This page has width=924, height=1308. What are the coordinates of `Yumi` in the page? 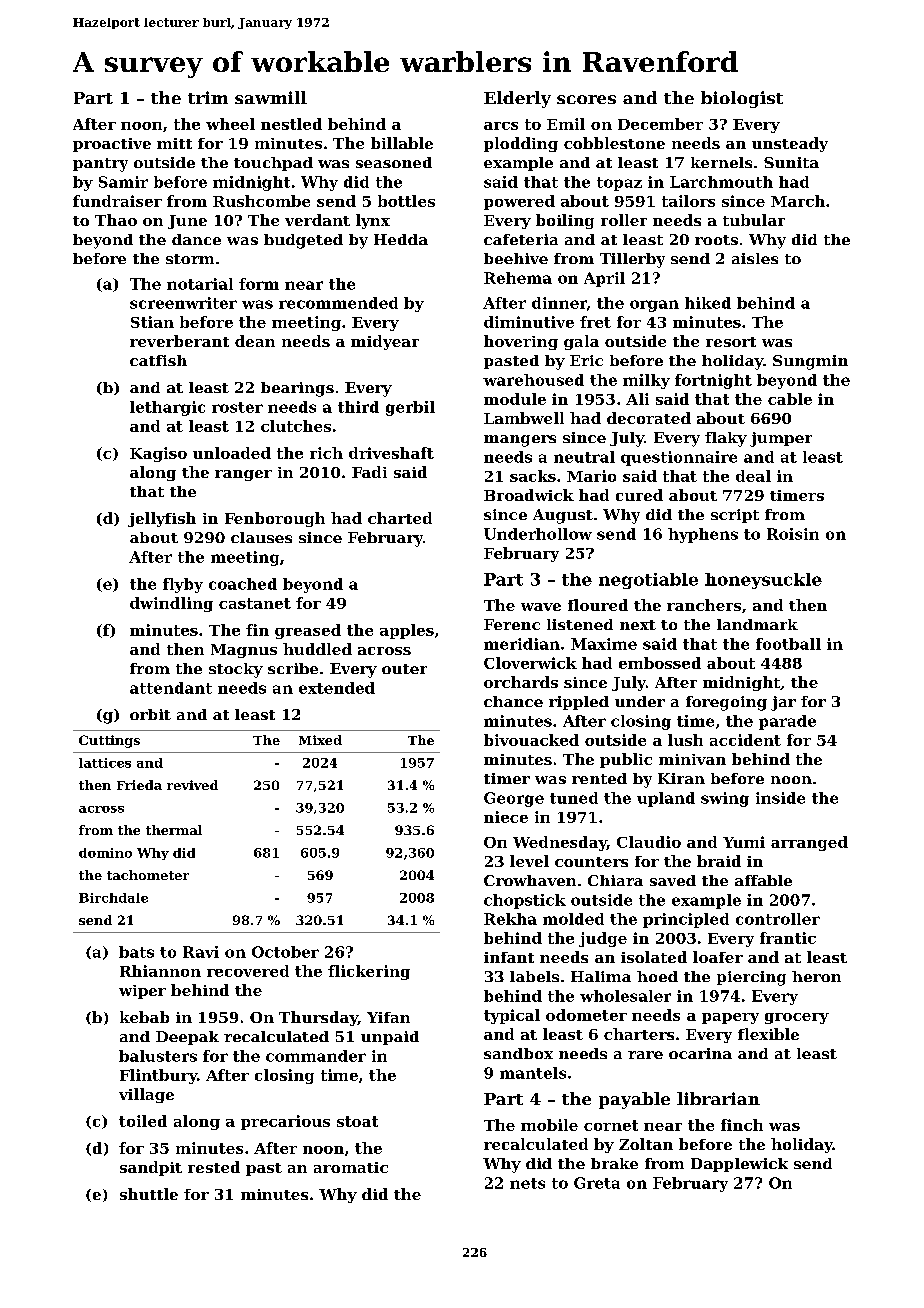 It's located at (744, 842).
